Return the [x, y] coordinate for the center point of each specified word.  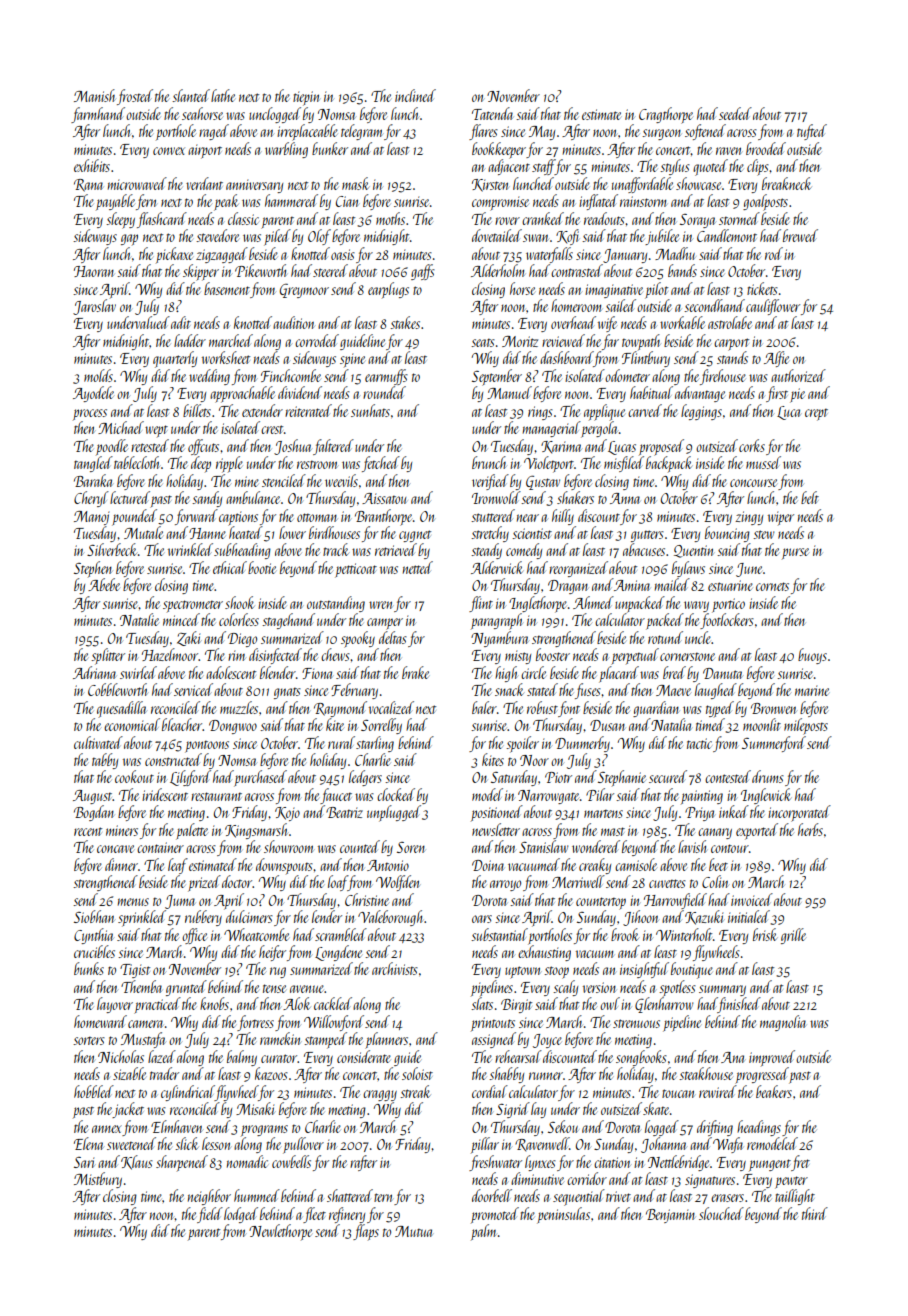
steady [486, 551]
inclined [415, 95]
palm [483, 1232]
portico [728, 605]
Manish [94, 95]
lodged [241, 1215]
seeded [735, 113]
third [815, 1213]
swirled [138, 672]
